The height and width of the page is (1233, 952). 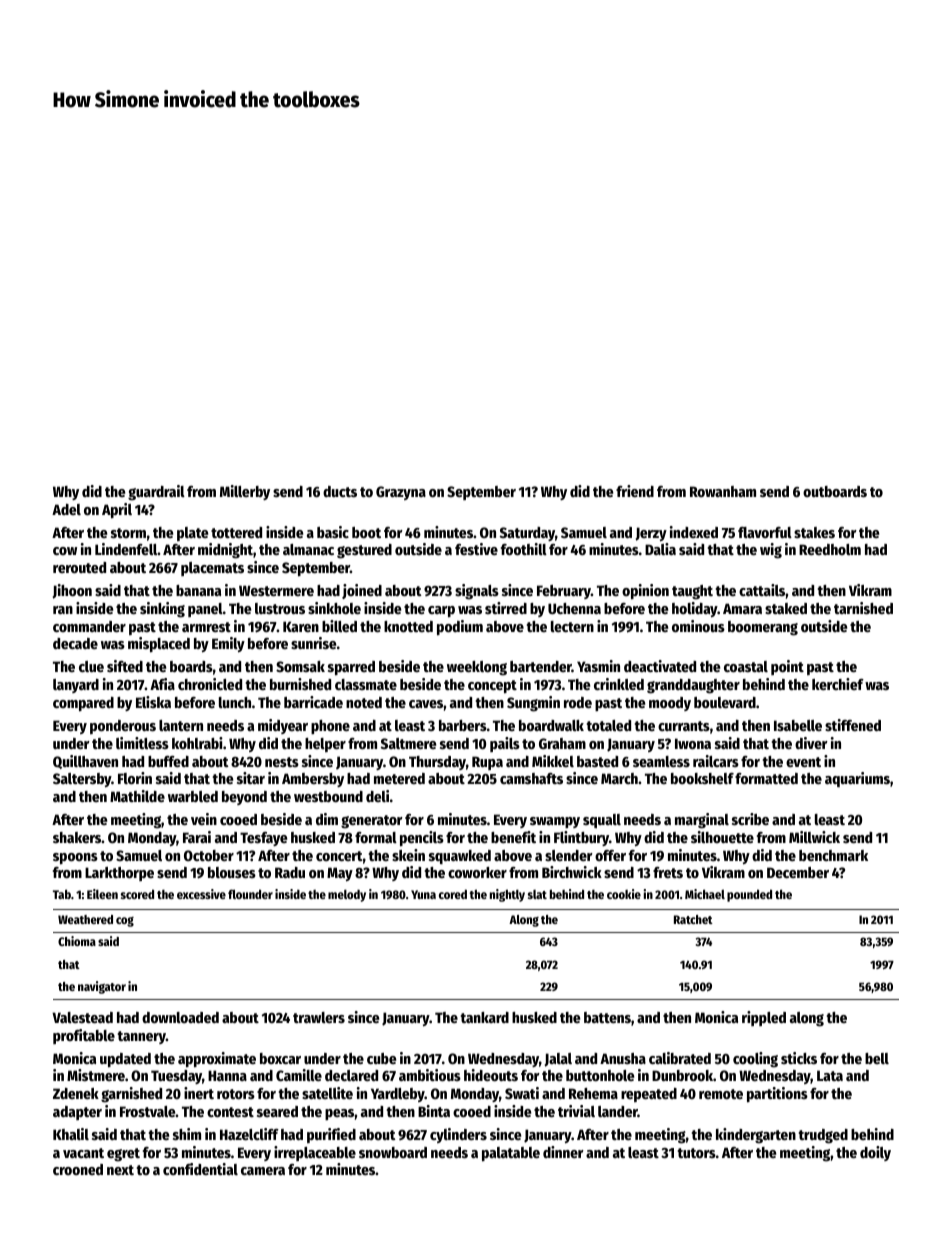 I want to click on confidential, so click(x=200, y=1169).
